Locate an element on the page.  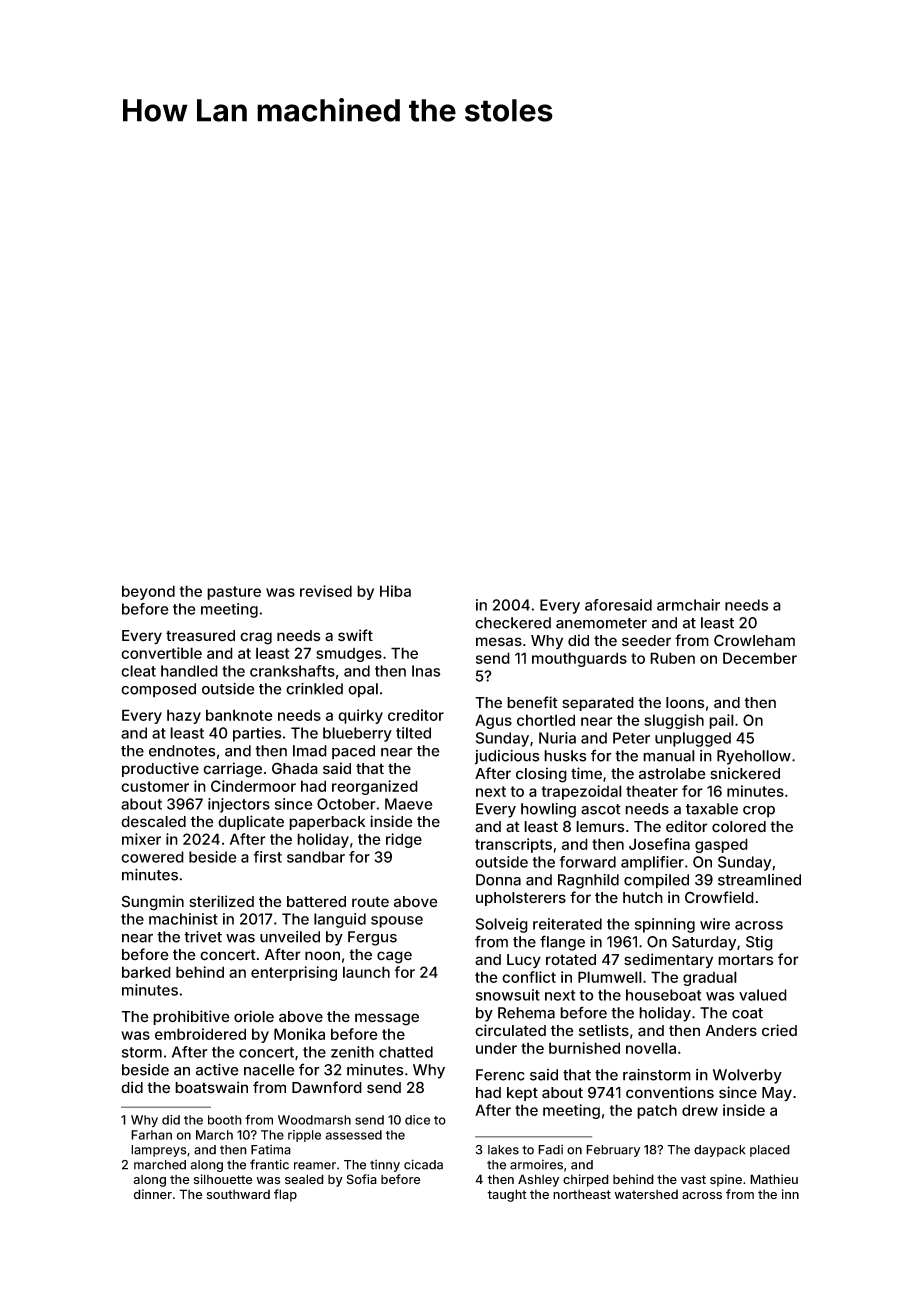
checkered is located at coordinates (513, 623).
